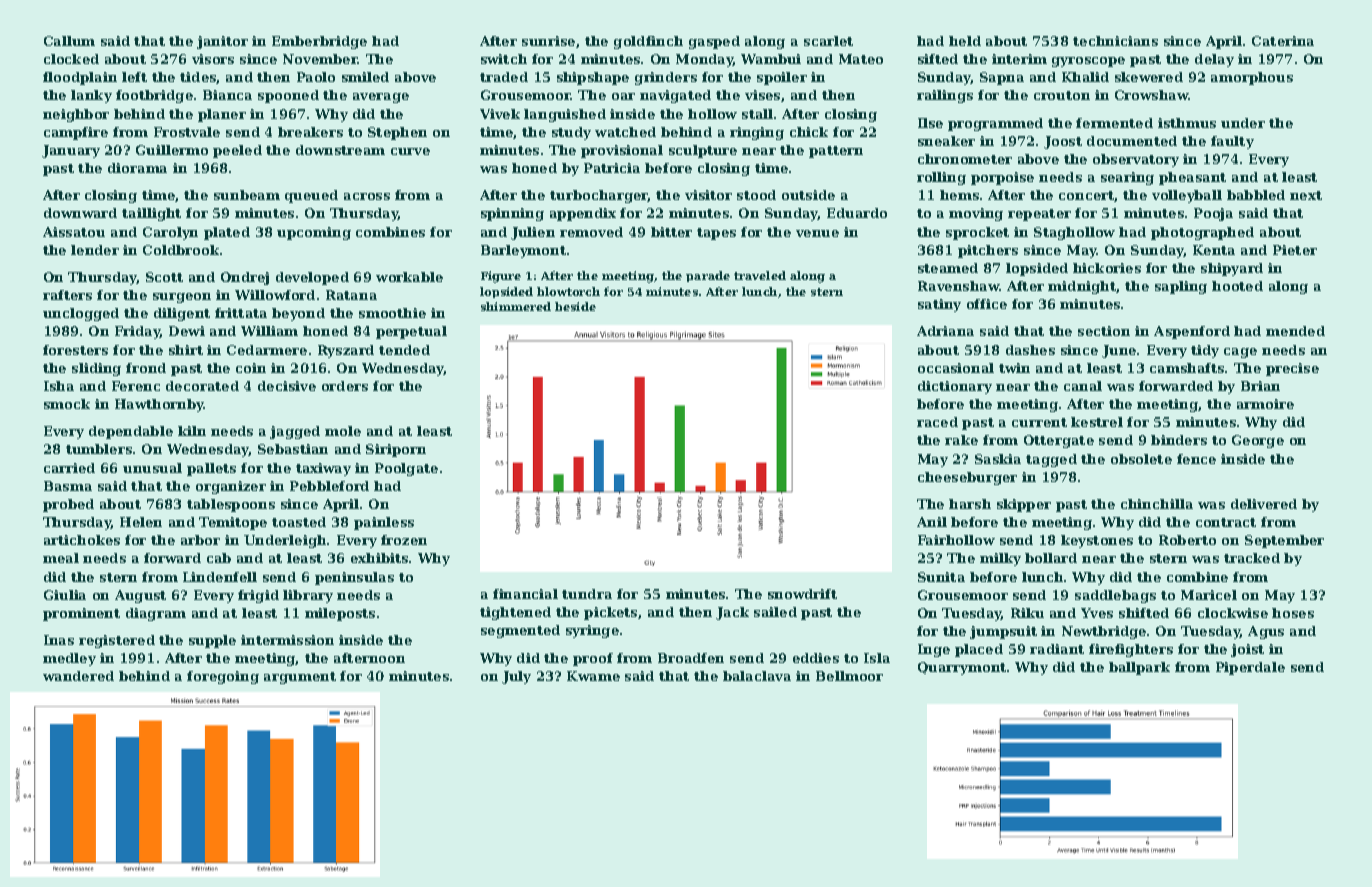 This image has width=1372, height=887. I want to click on taillight, so click(151, 214).
